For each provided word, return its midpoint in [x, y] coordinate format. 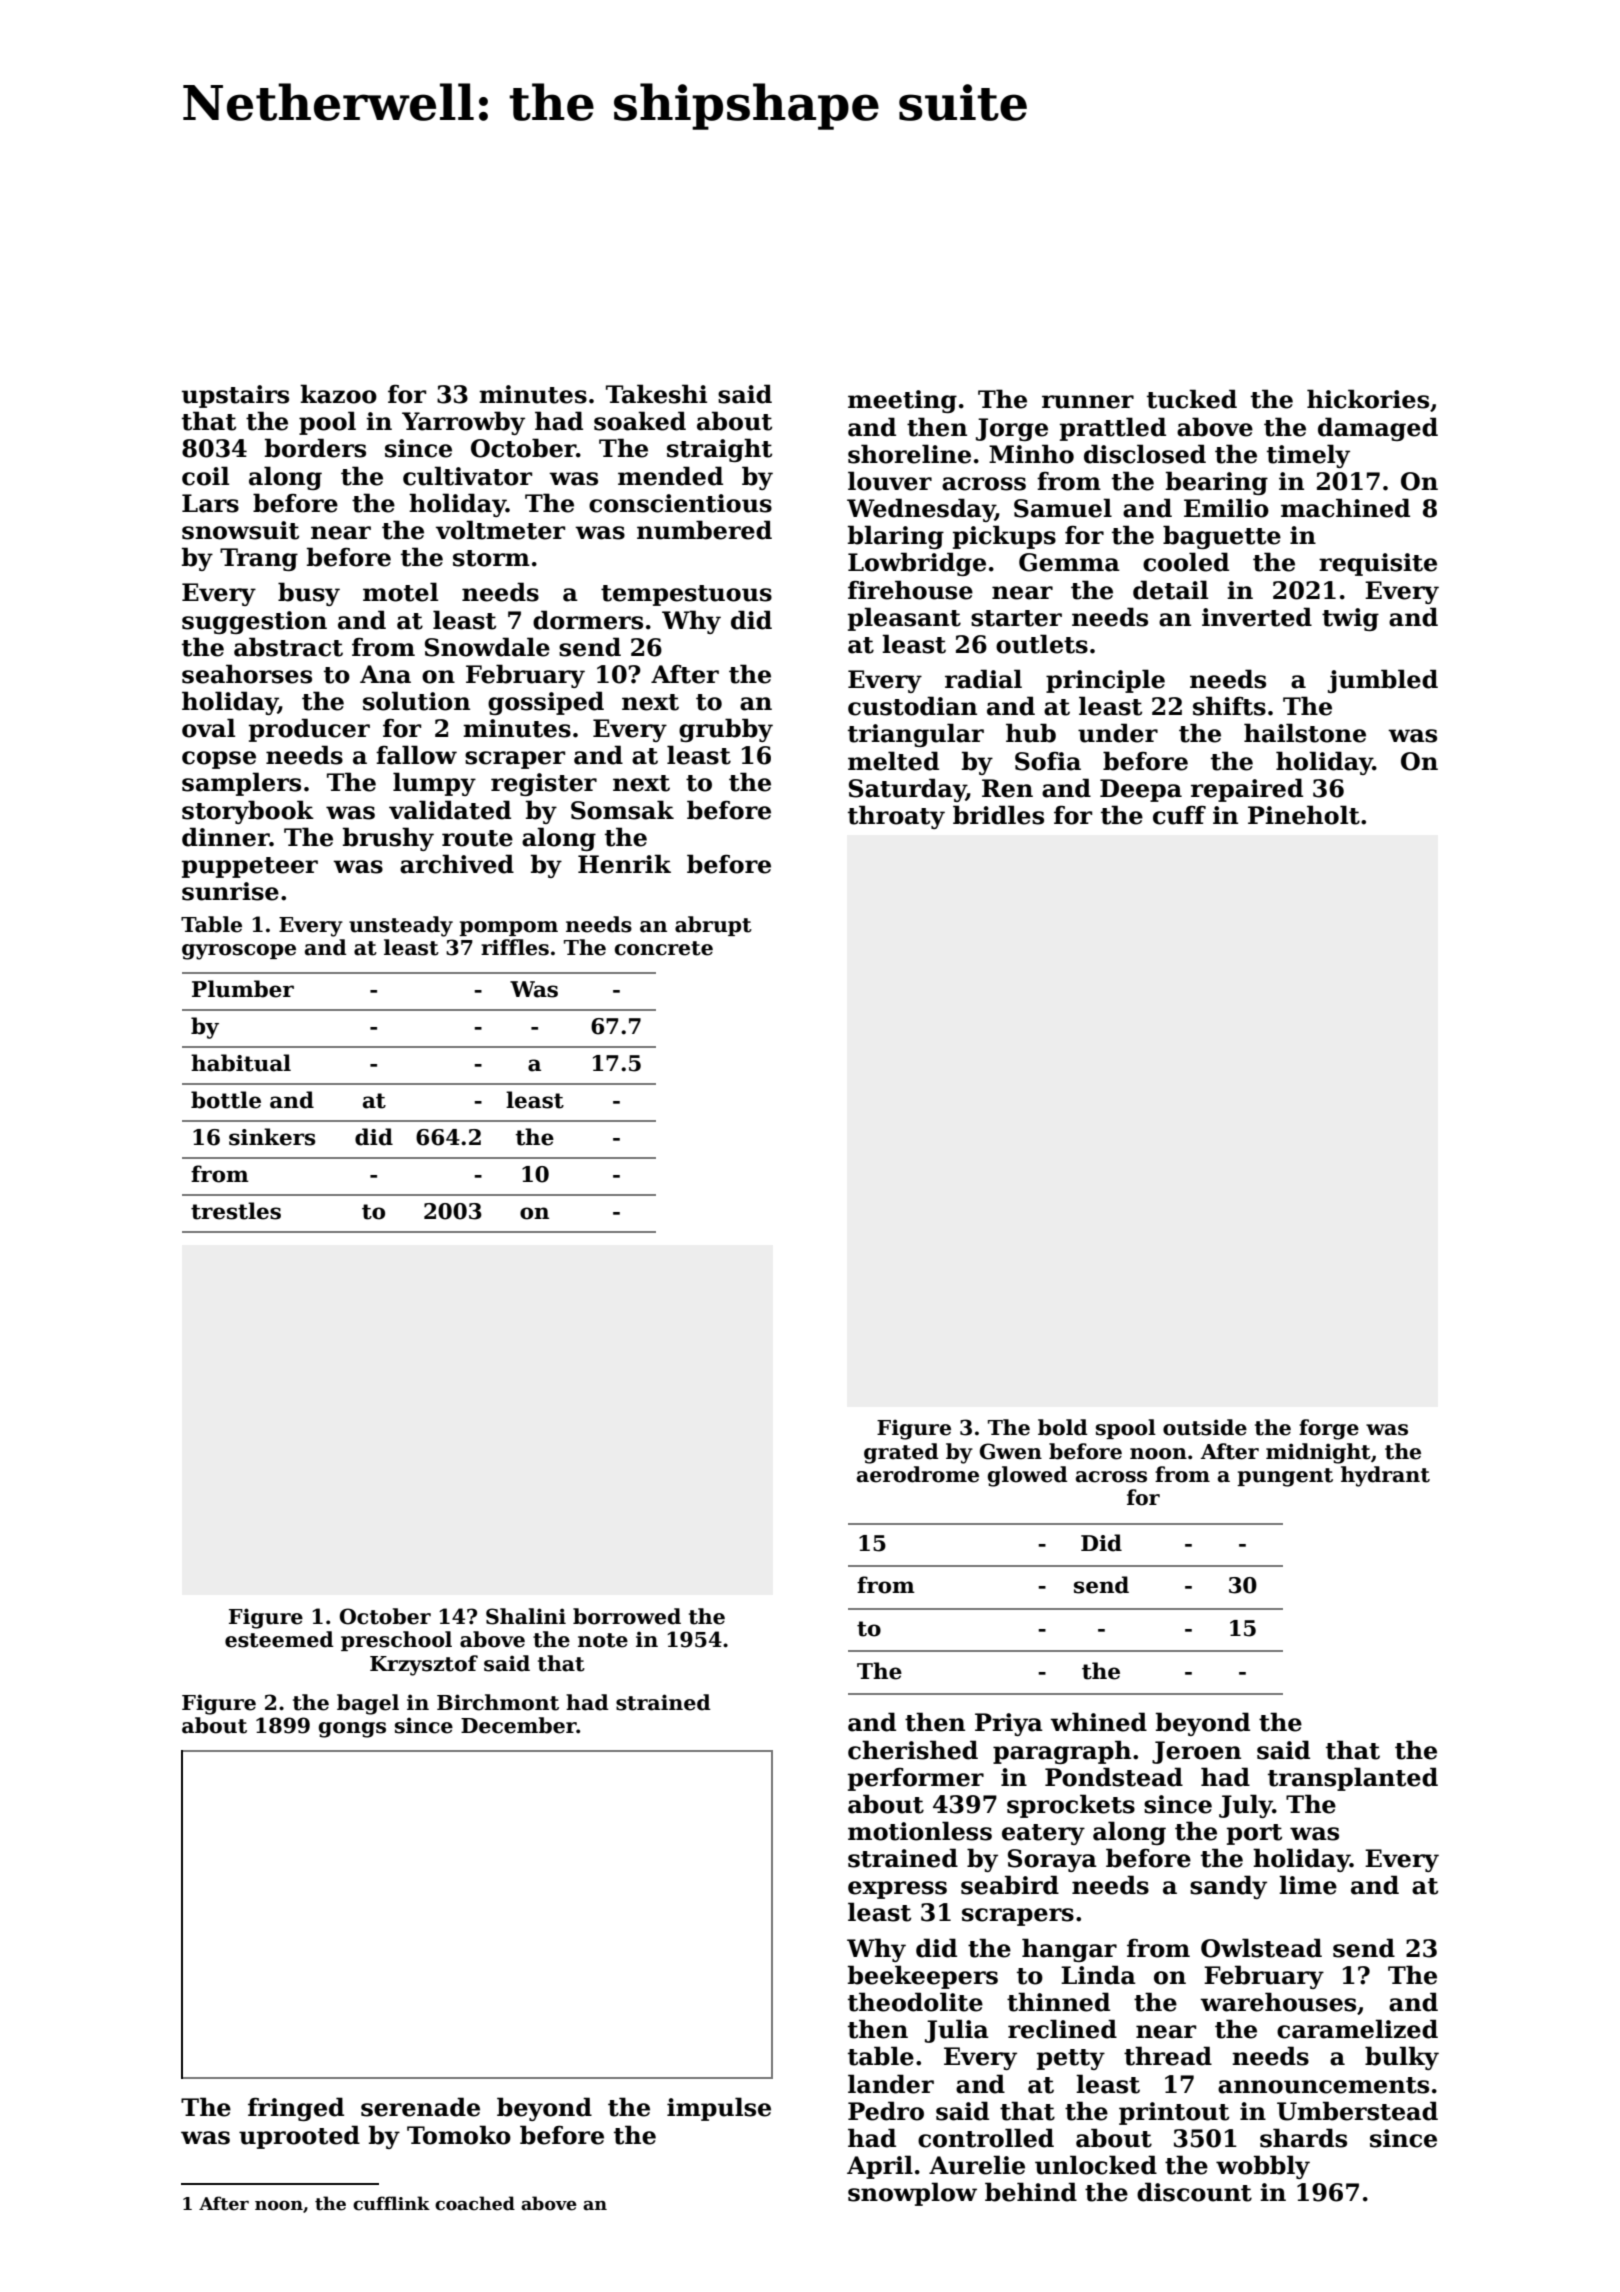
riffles [515, 947]
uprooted [299, 2137]
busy [309, 594]
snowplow [912, 2194]
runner [1088, 402]
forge [1329, 1429]
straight [719, 450]
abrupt [713, 926]
